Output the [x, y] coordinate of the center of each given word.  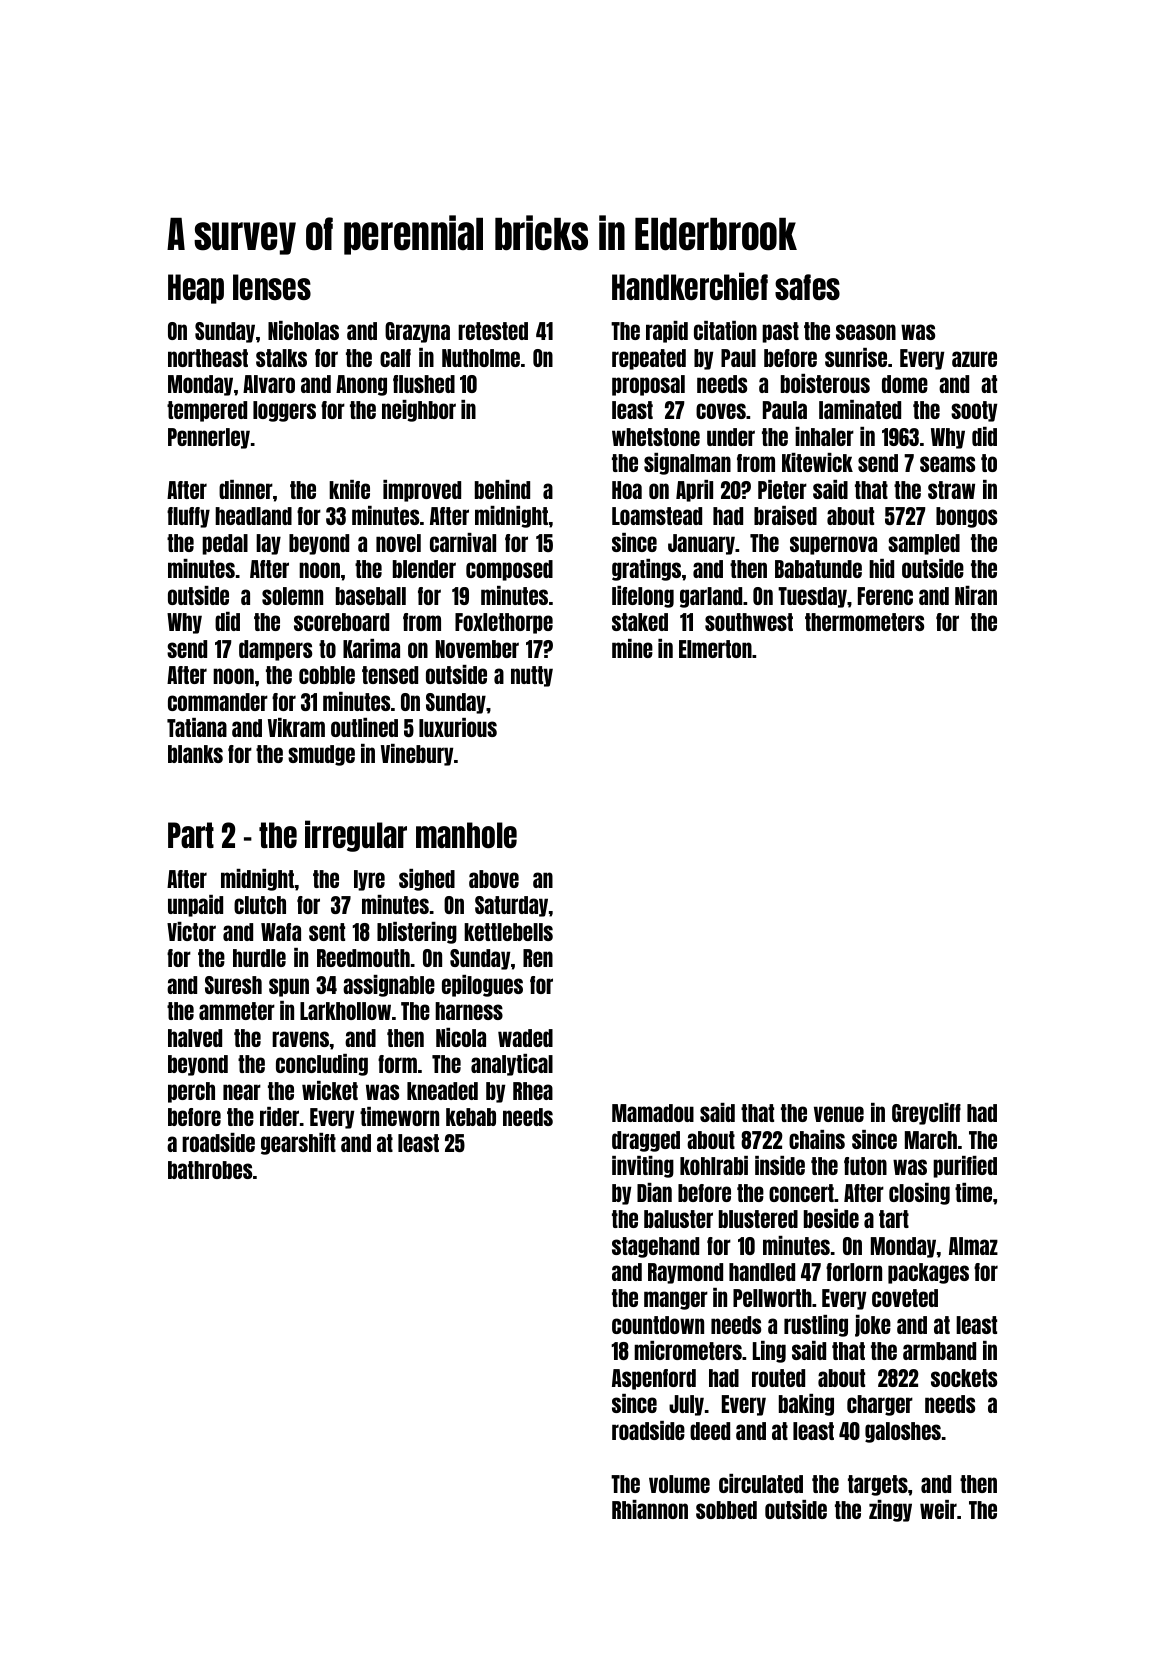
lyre [369, 880]
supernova [833, 545]
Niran [976, 595]
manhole [466, 835]
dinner [246, 489]
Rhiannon [650, 1509]
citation [725, 330]
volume [679, 1484]
